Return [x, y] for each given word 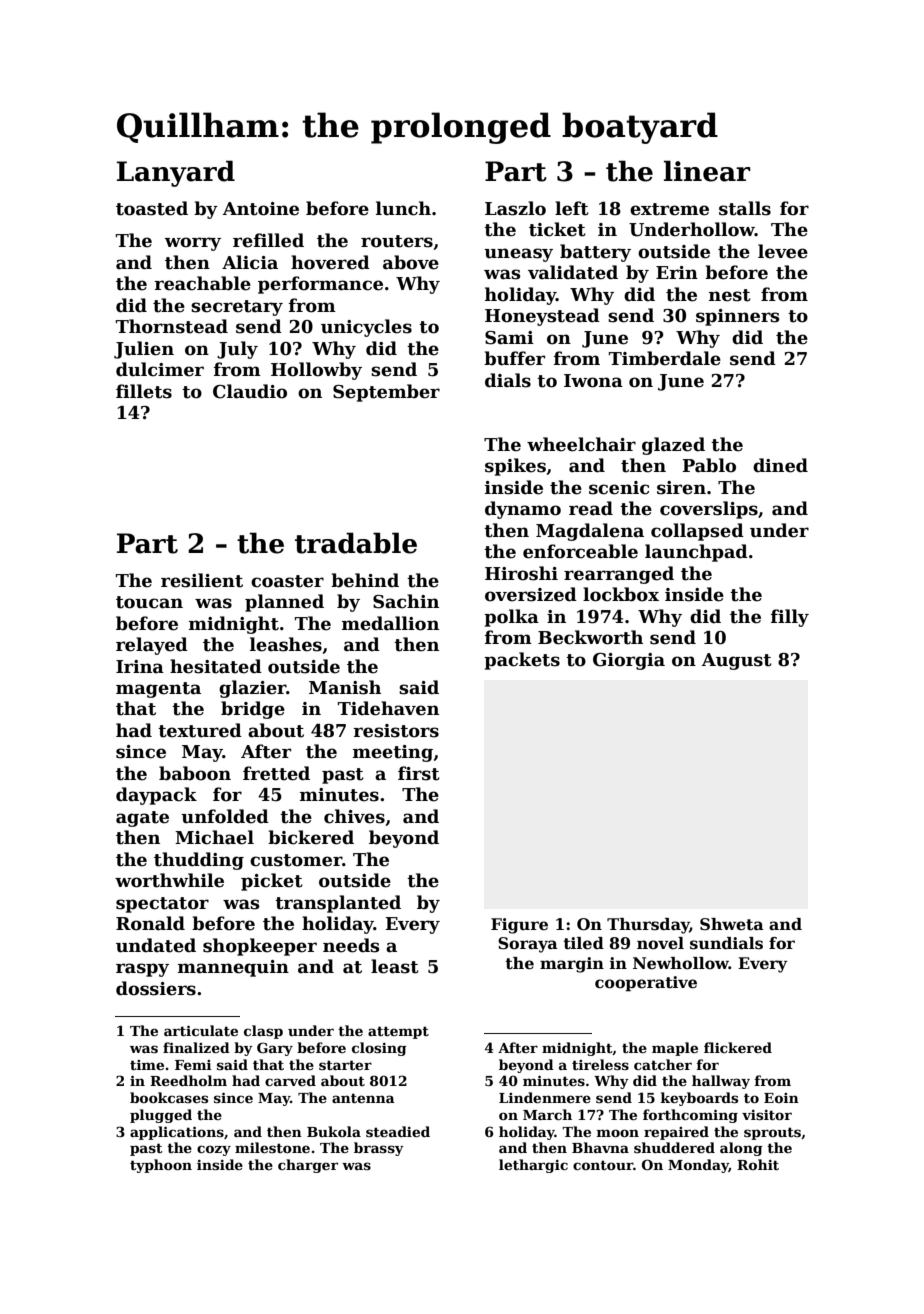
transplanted [338, 904]
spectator [162, 905]
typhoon [161, 1166]
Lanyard [176, 173]
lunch [403, 208]
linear [707, 171]
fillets [144, 391]
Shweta [732, 924]
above [411, 262]
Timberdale [665, 358]
